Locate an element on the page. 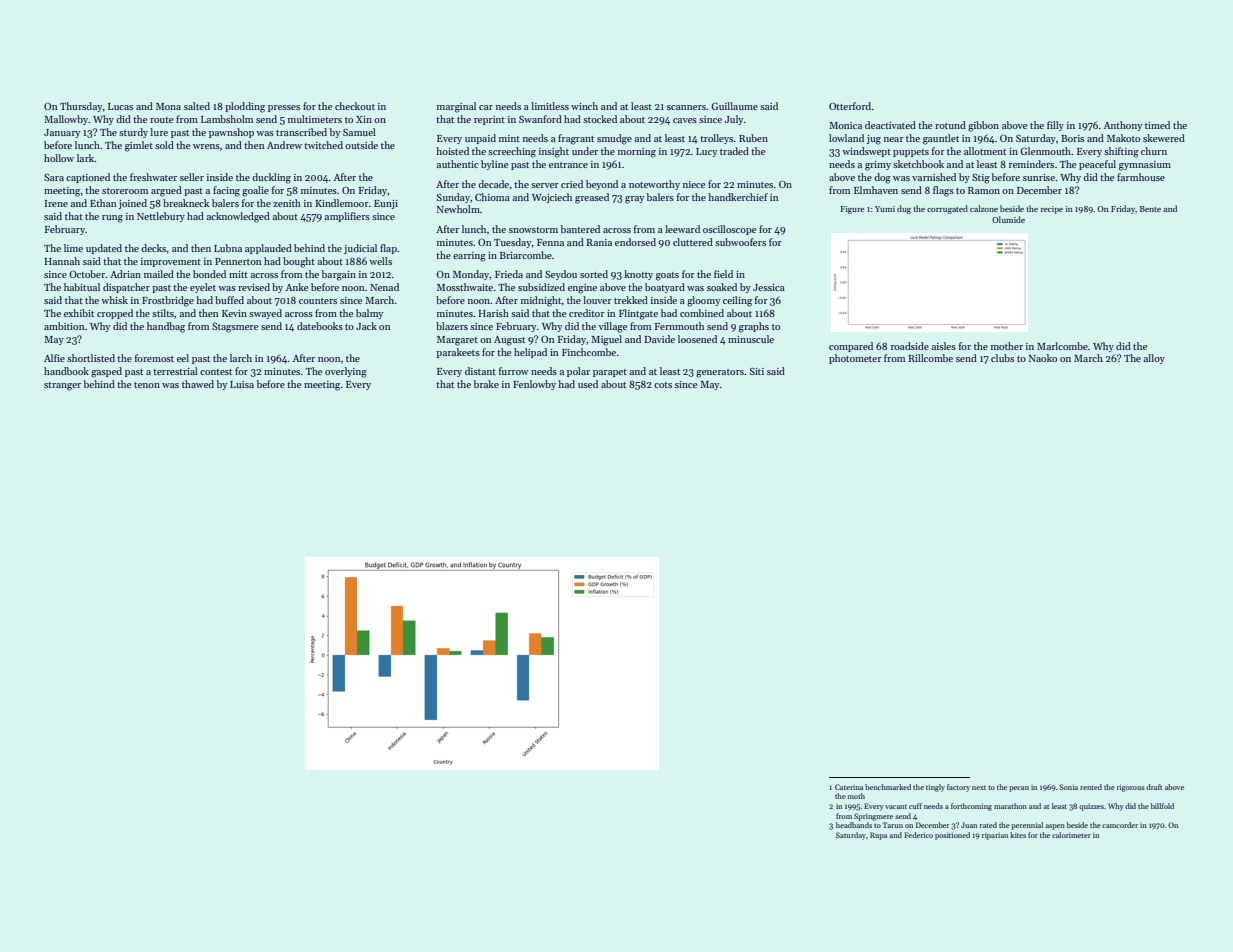  gibbon is located at coordinates (983, 126).
